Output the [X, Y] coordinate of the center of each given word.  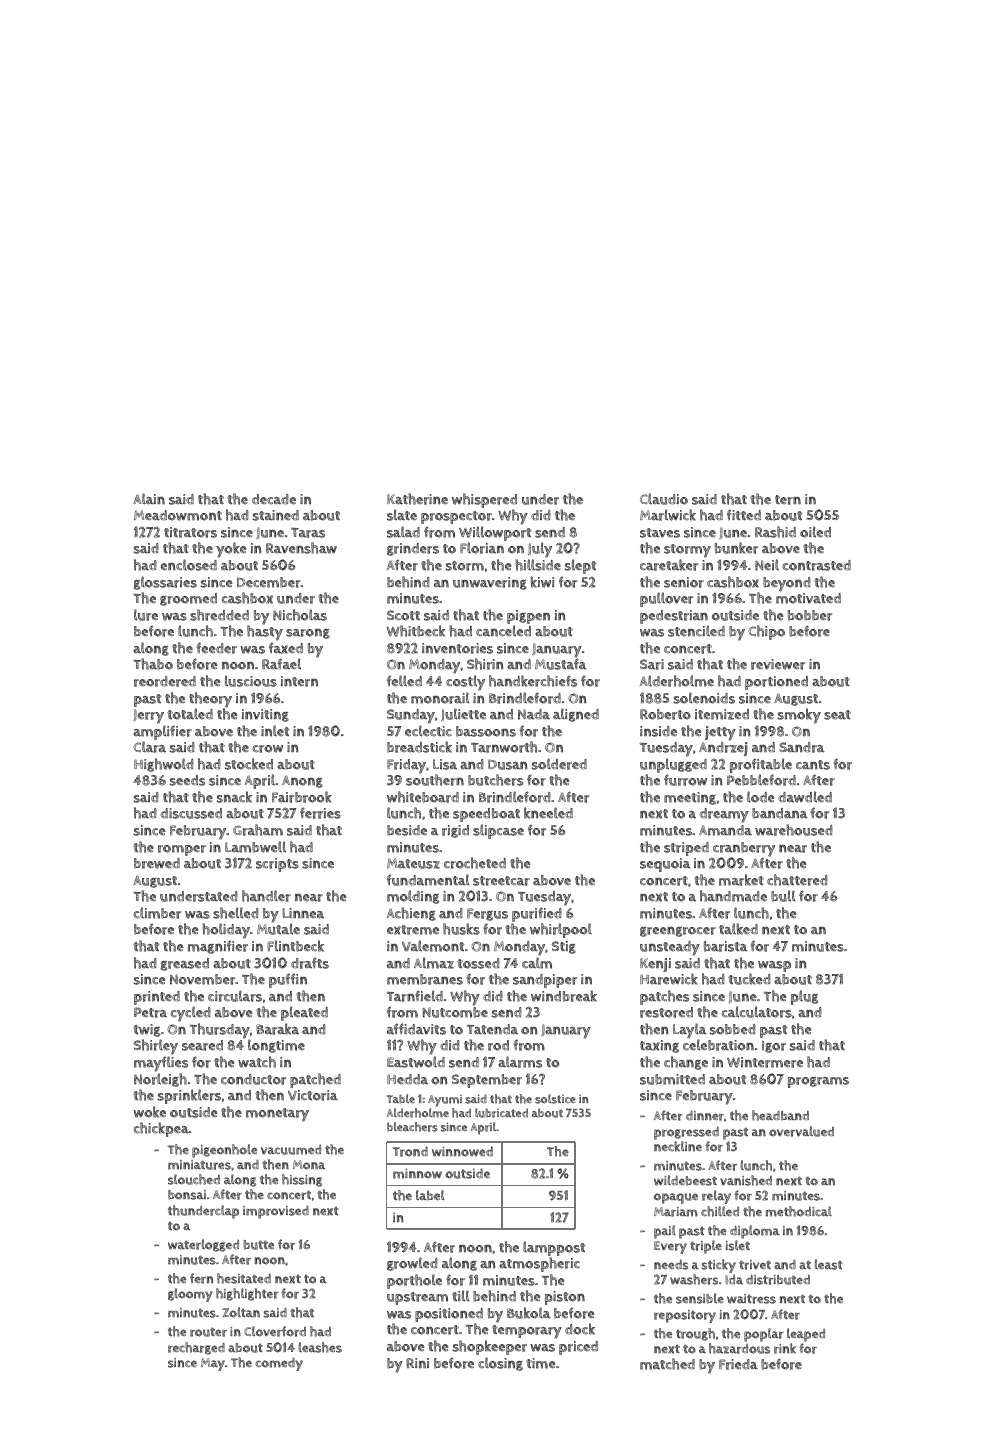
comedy [279, 1364]
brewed [157, 863]
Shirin [485, 664]
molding [413, 897]
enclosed [188, 565]
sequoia [665, 865]
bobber [810, 615]
